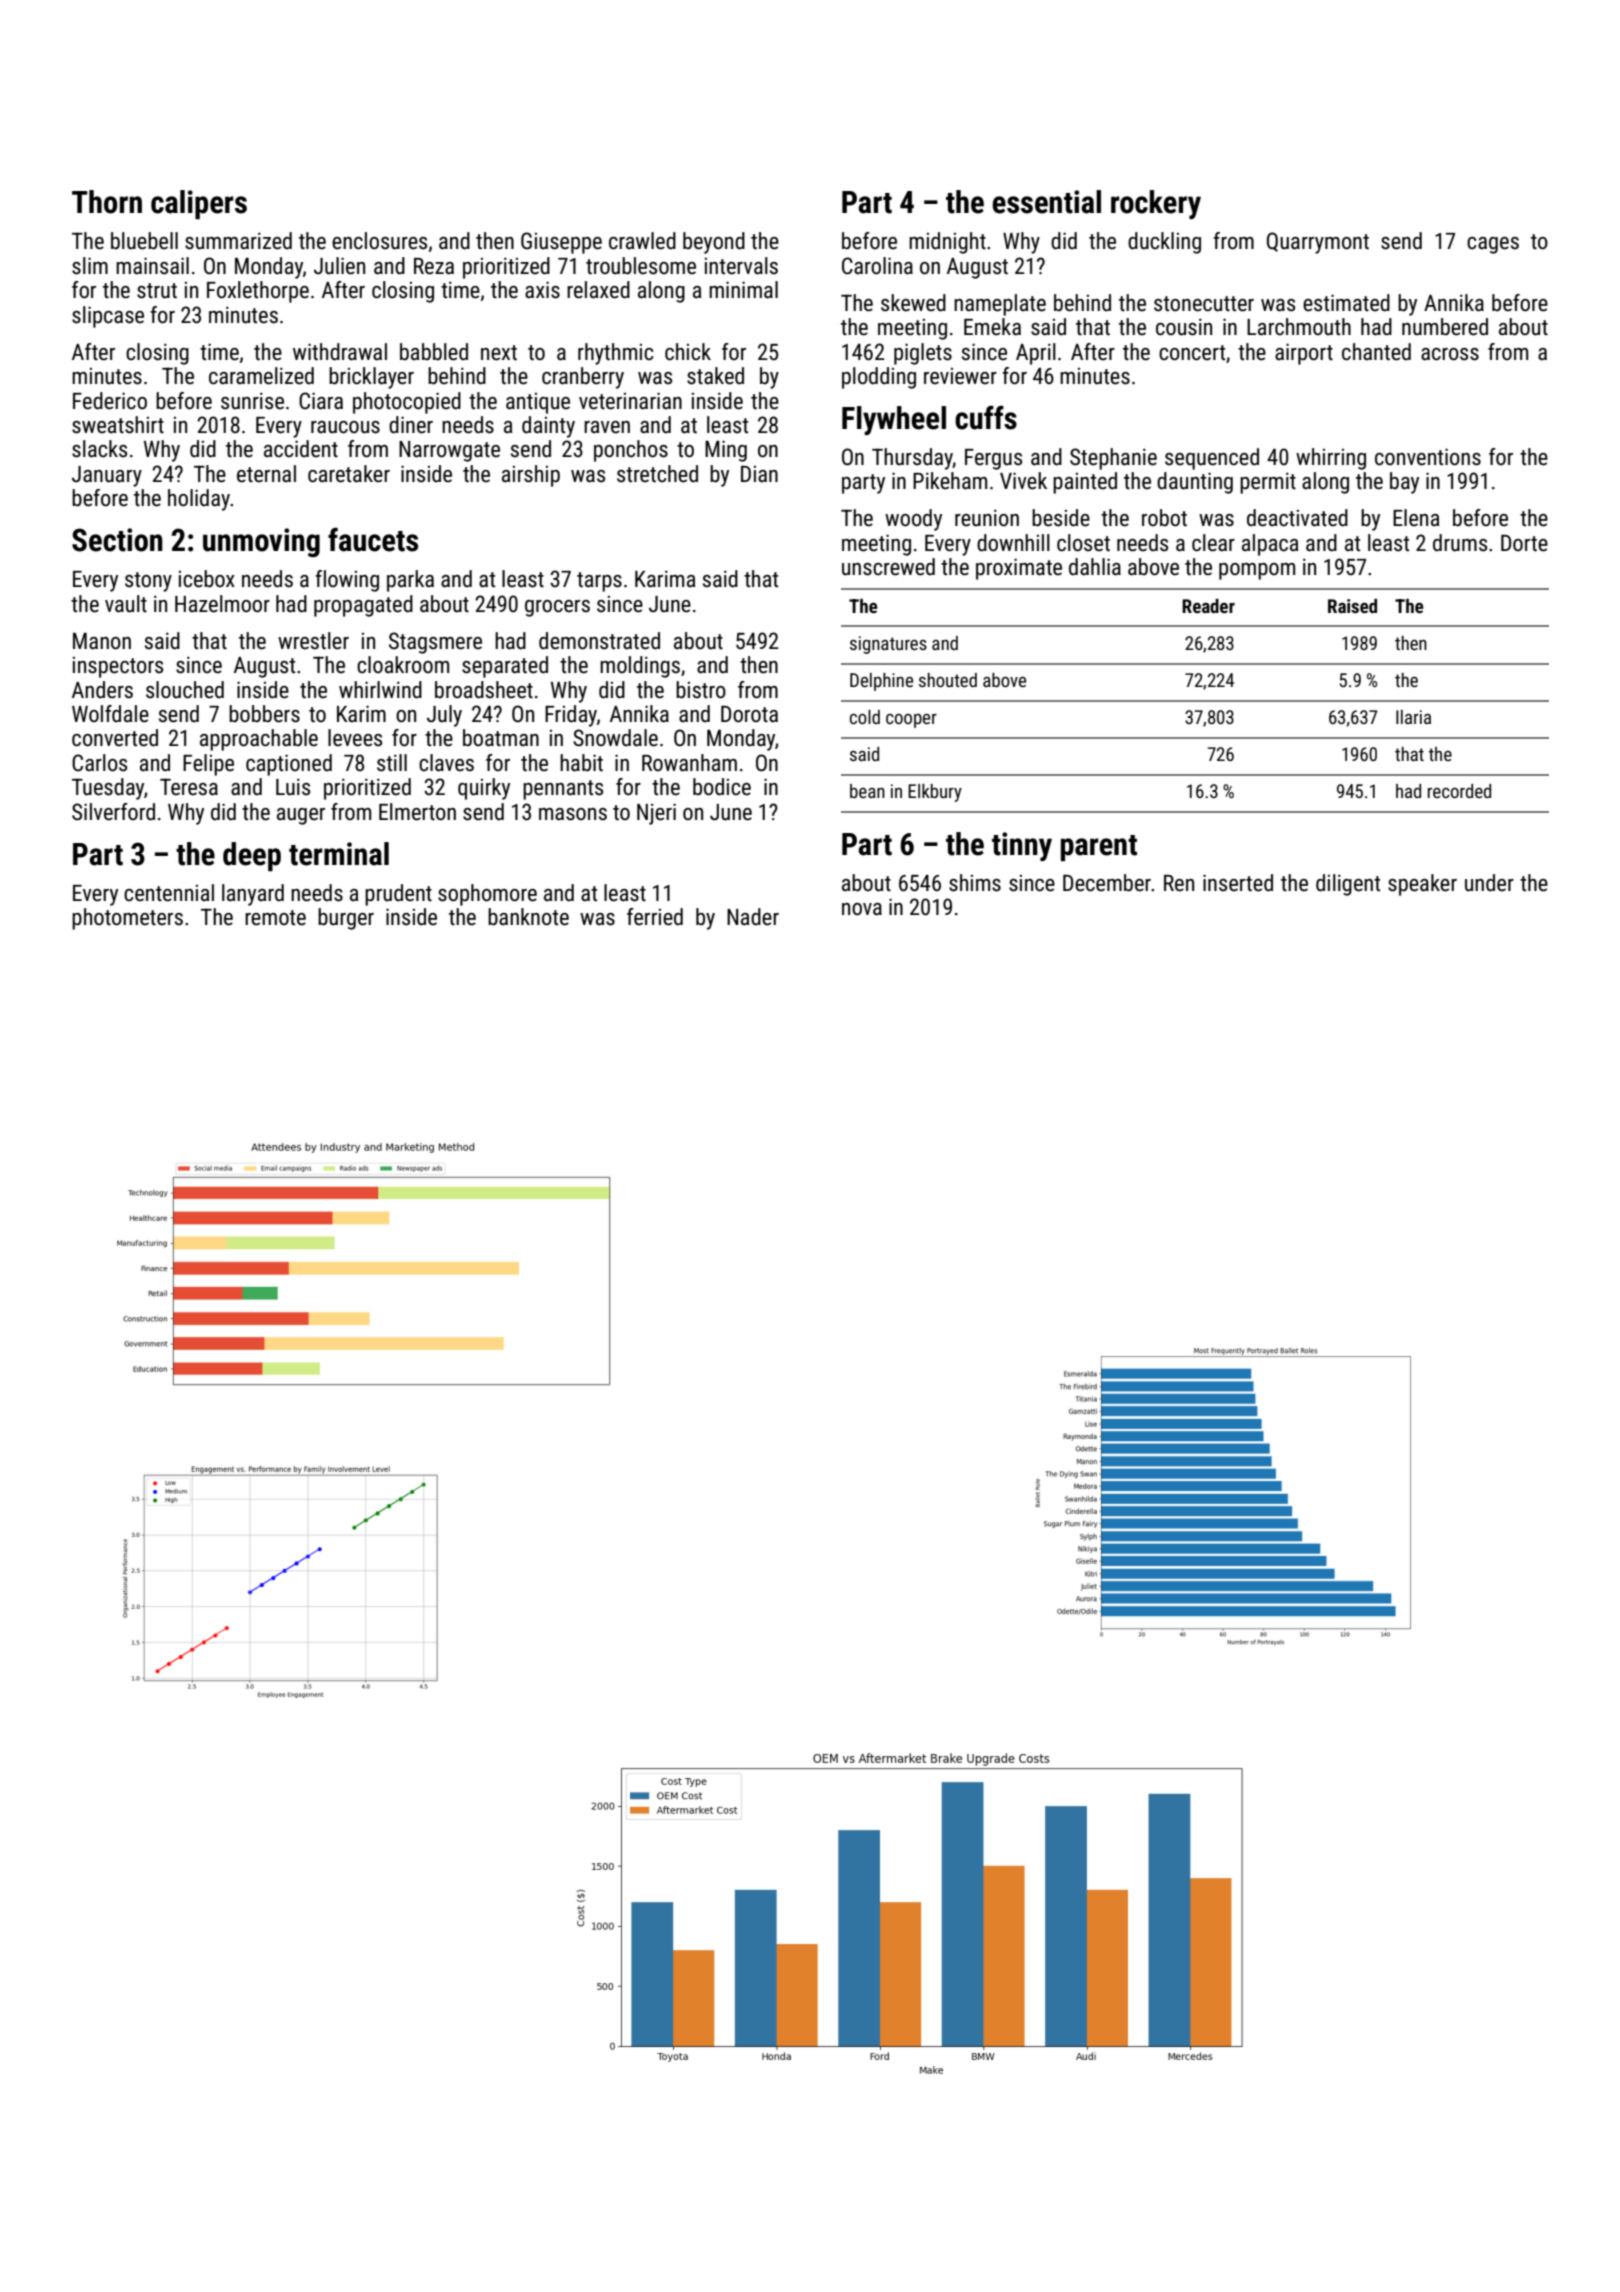  What do you see at coordinates (261, 542) in the screenshot?
I see `unmoving` at bounding box center [261, 542].
